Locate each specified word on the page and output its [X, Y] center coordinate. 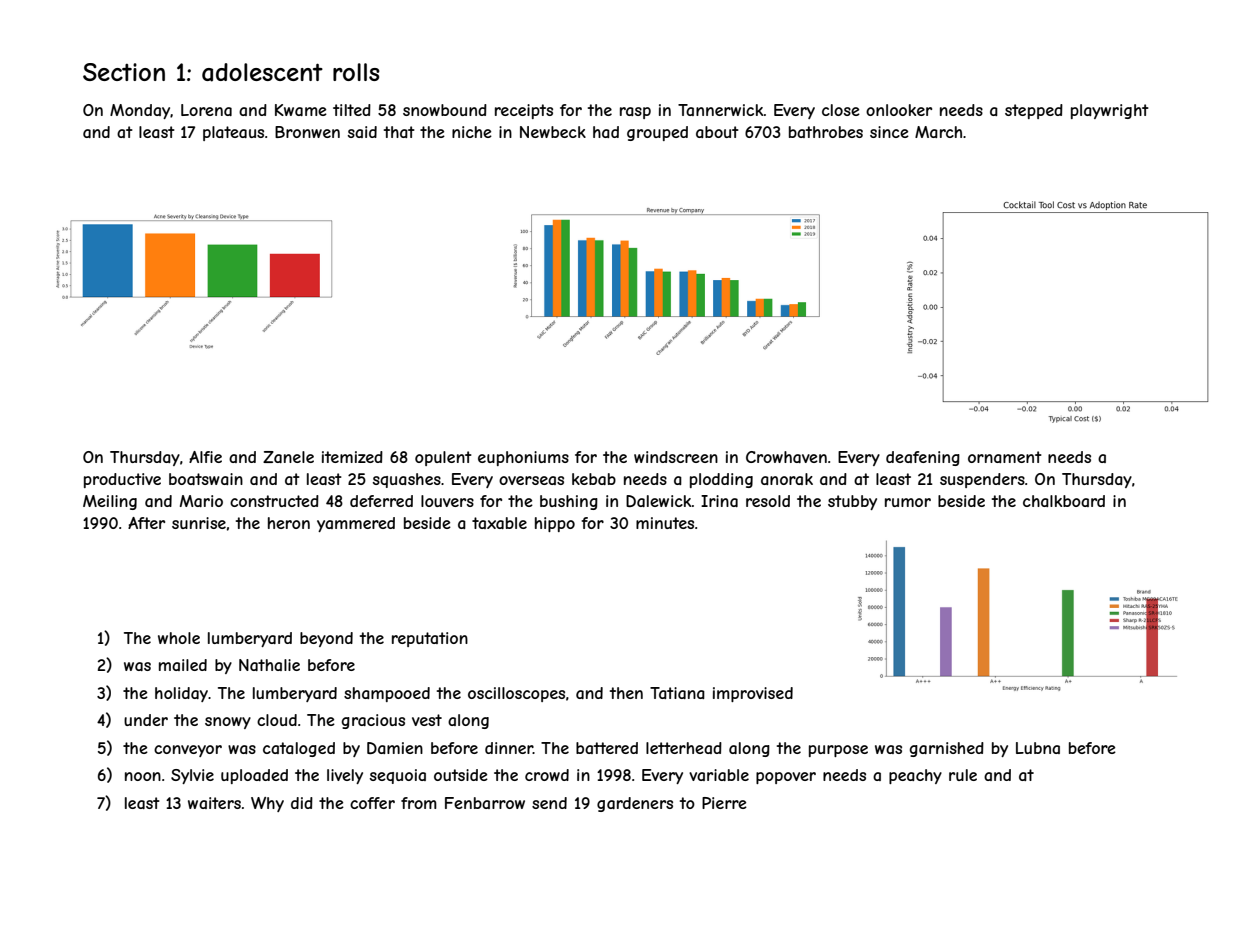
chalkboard [1064, 501]
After [146, 523]
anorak [787, 479]
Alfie [205, 457]
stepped [1034, 111]
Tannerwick [721, 110]
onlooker [899, 110]
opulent [443, 458]
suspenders [982, 480]
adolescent [262, 72]
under [146, 720]
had [606, 132]
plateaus [233, 133]
